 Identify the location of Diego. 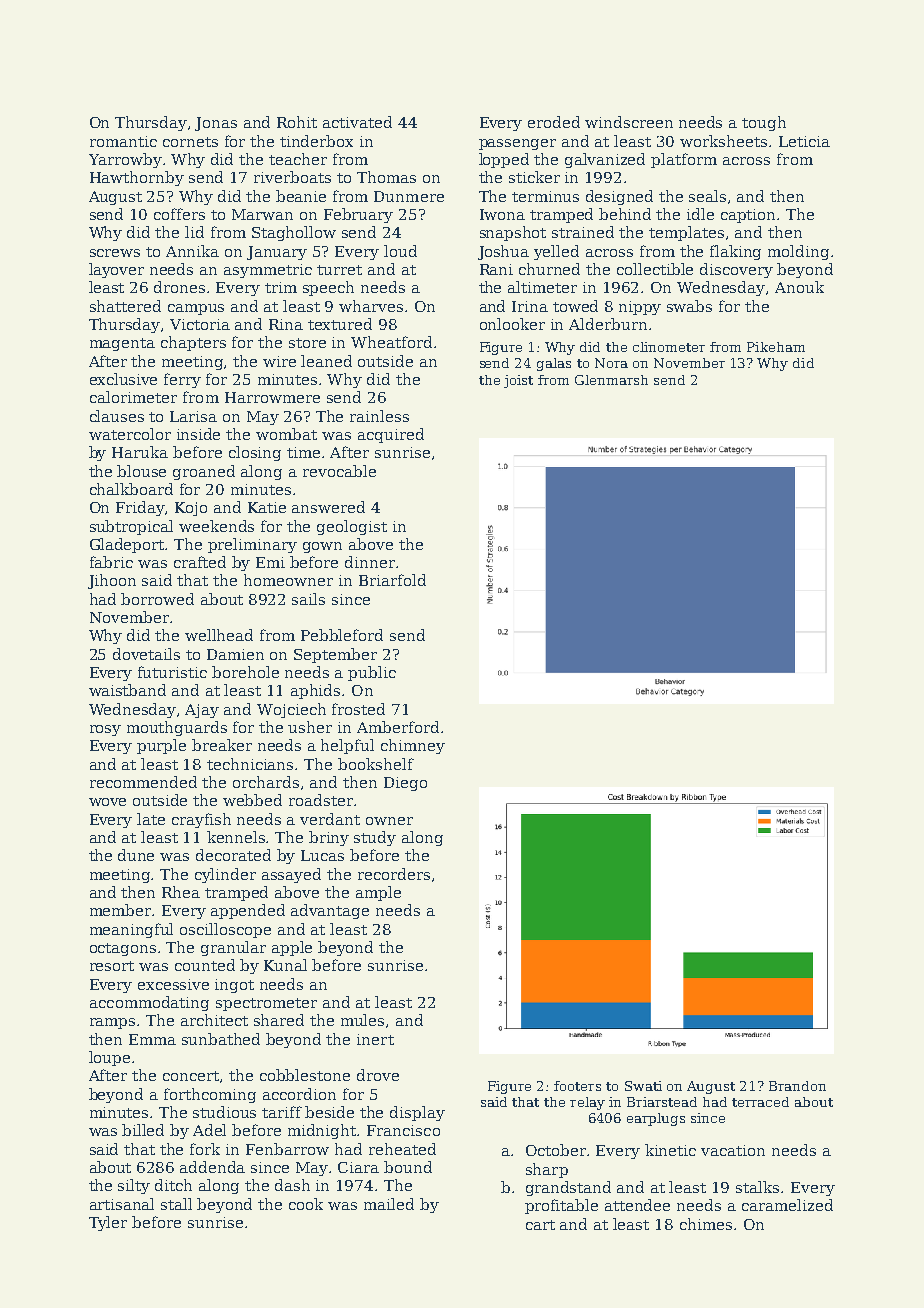
(405, 784).
